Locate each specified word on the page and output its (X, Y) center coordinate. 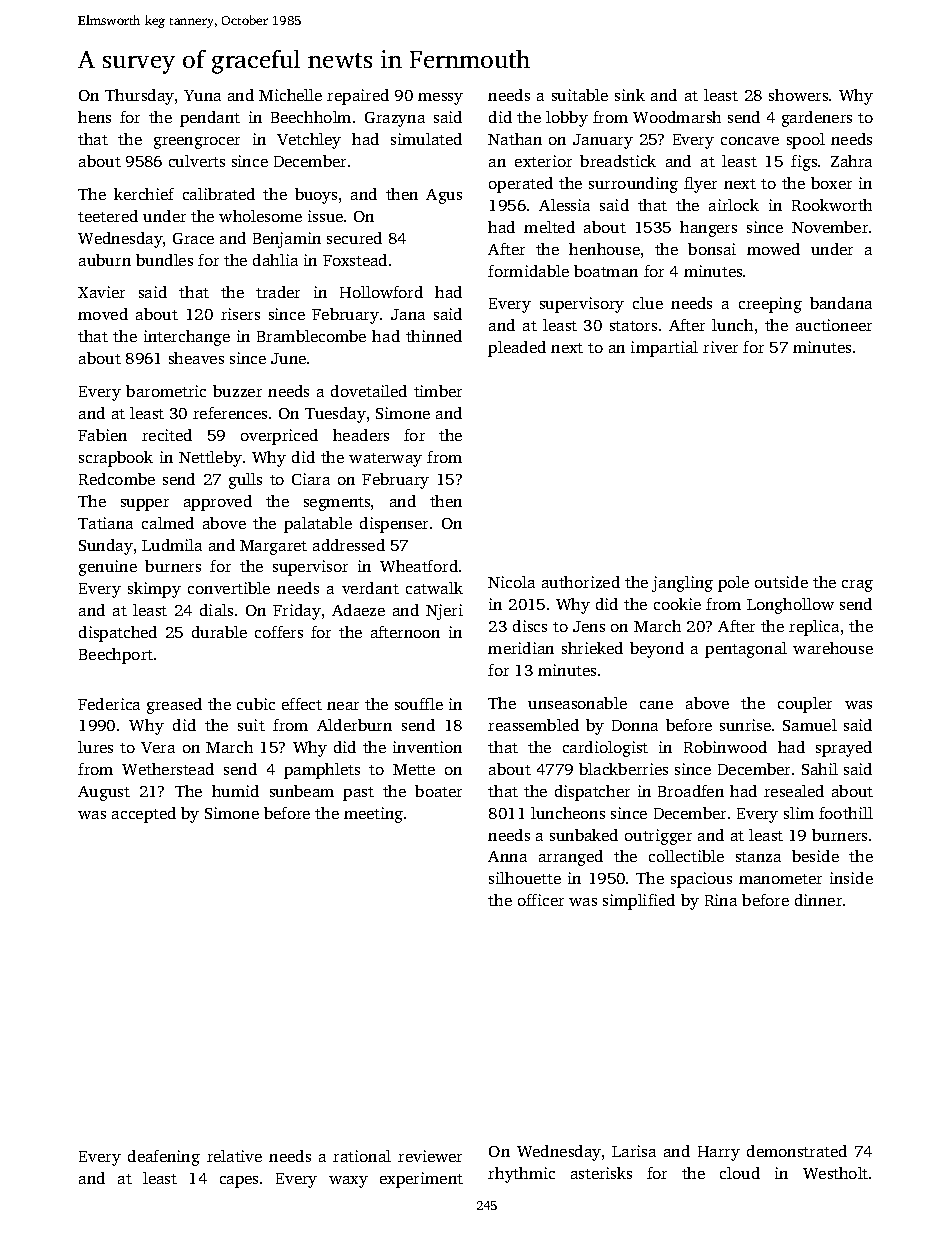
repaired (358, 97)
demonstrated (797, 1151)
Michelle (290, 95)
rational (362, 1156)
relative (234, 1156)
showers (798, 95)
